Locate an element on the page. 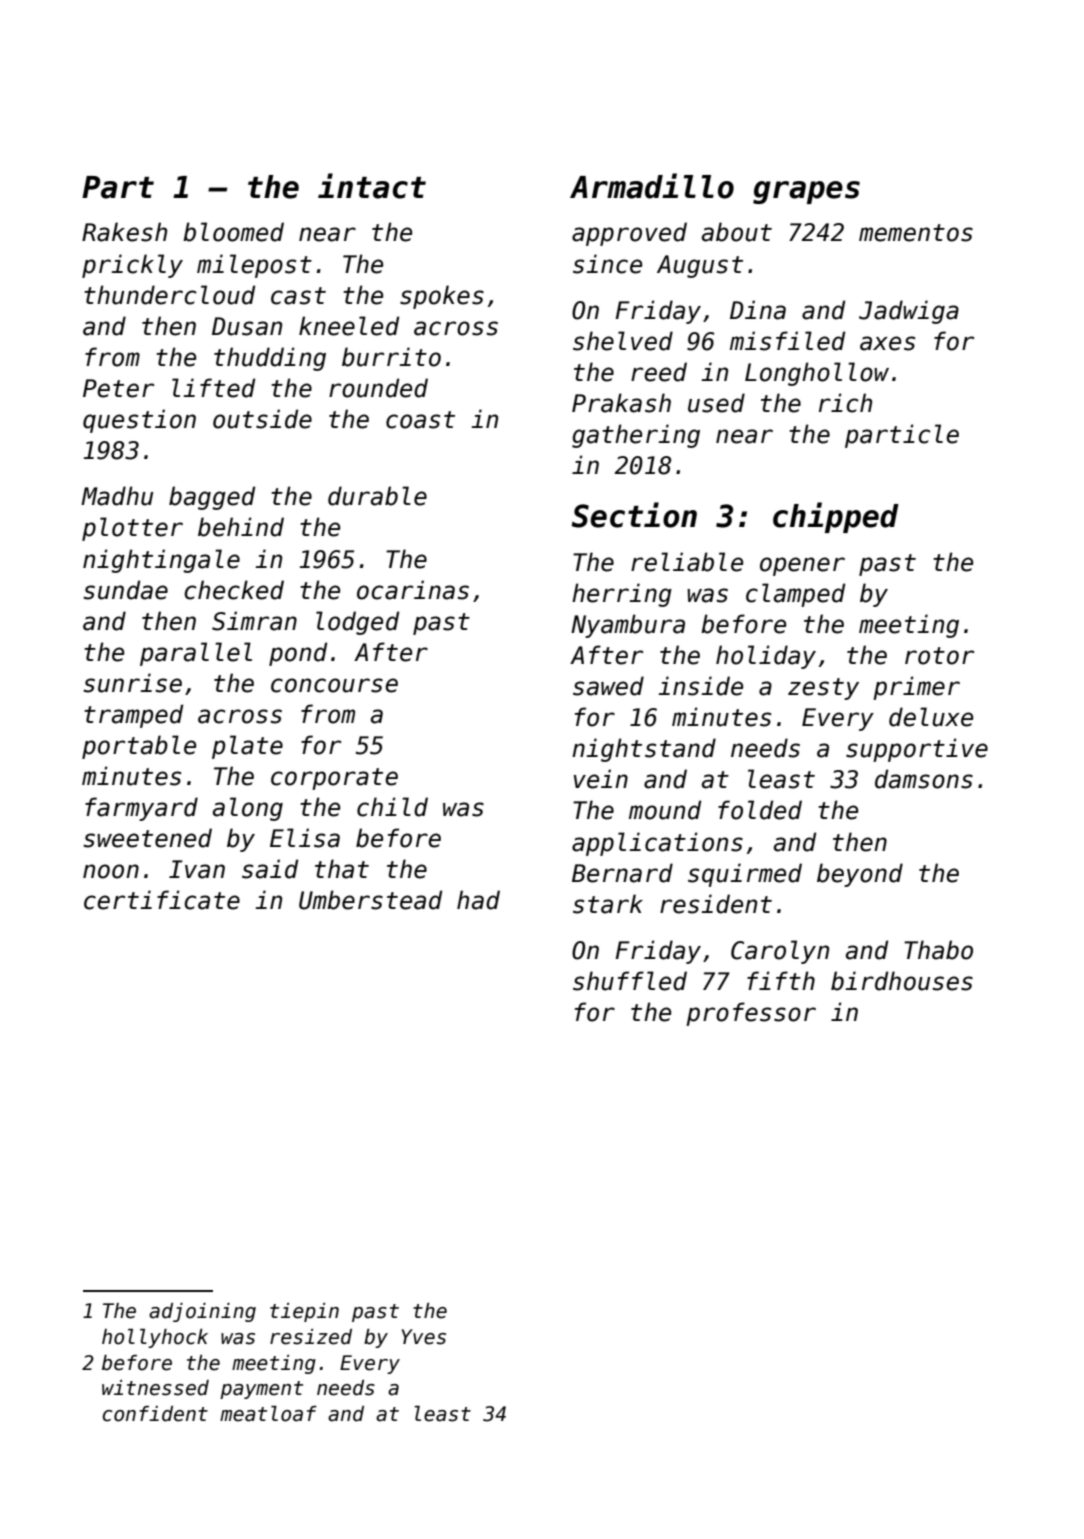 The height and width of the image is (1539, 1084). rich is located at coordinates (845, 403).
